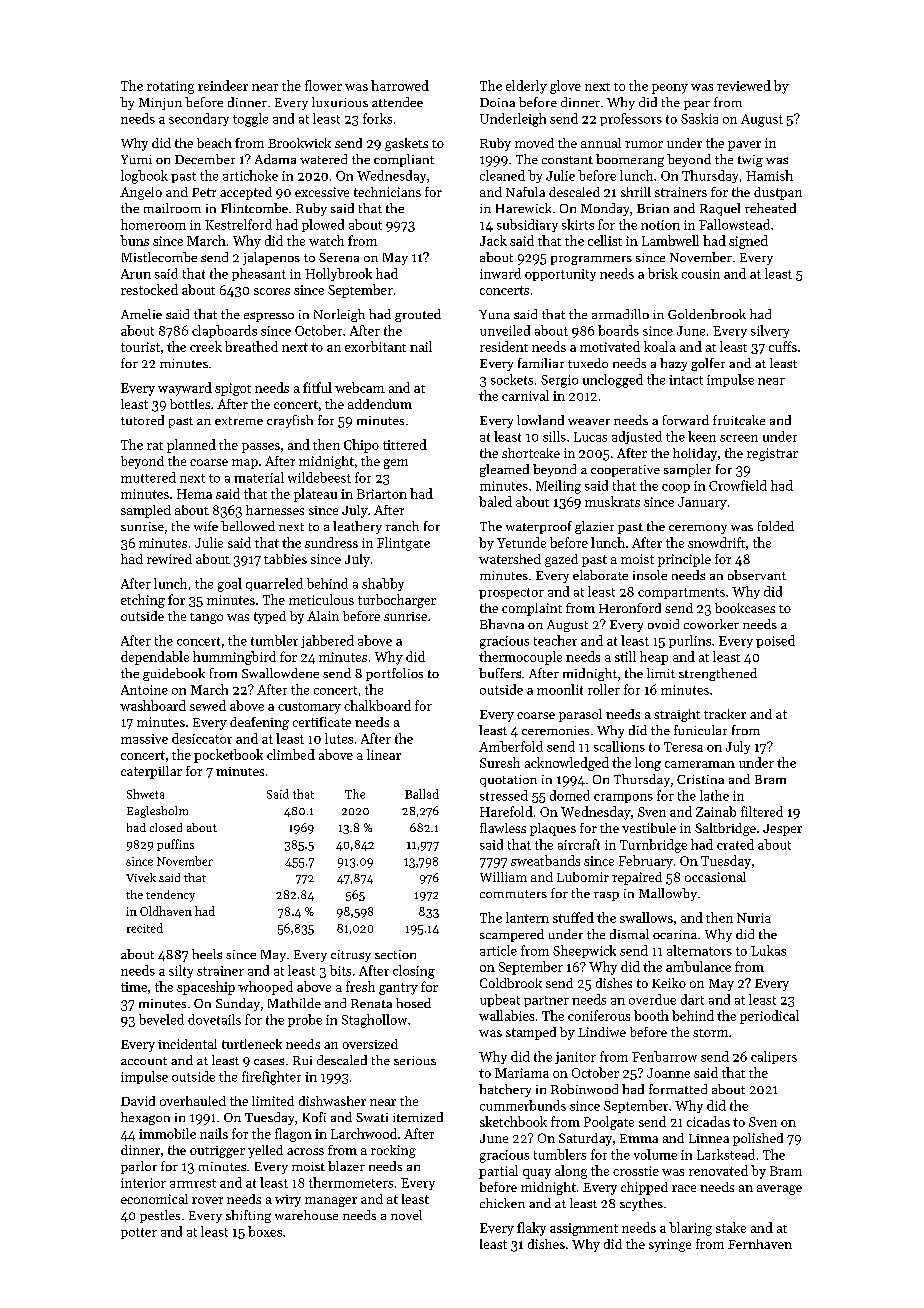 This screenshot has width=924, height=1308. I want to click on boxes, so click(265, 1231).
